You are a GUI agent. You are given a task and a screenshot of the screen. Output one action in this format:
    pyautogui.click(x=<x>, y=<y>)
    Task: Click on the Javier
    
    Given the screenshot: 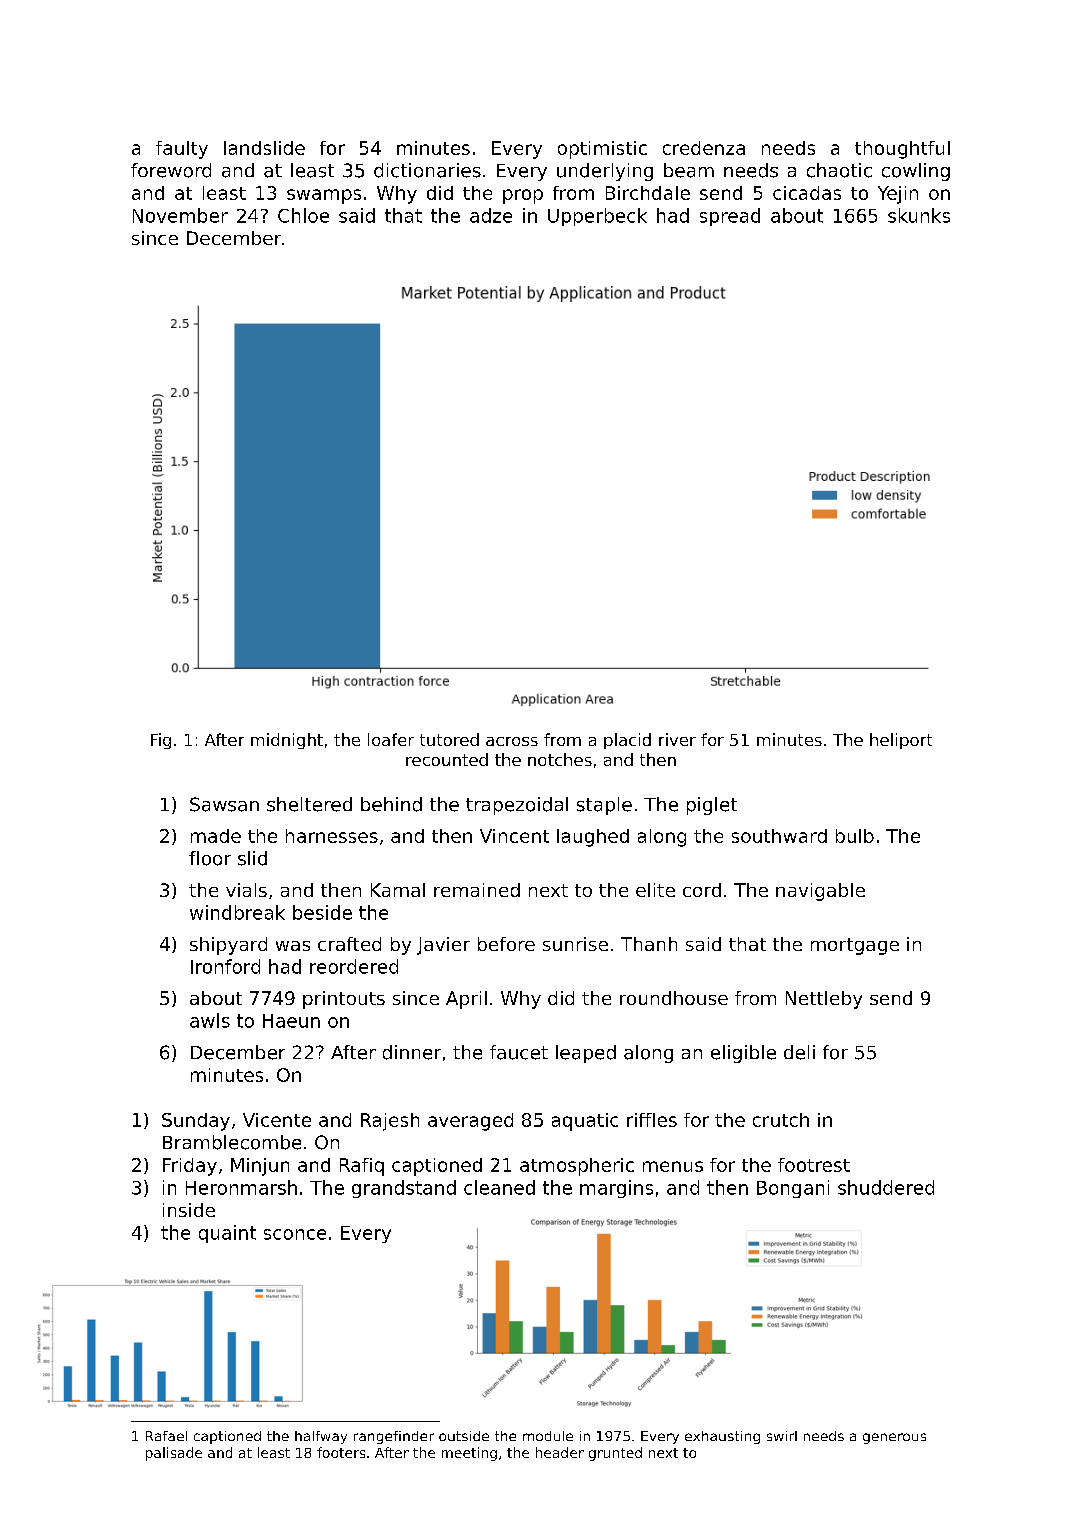 What is the action you would take?
    pyautogui.click(x=443, y=946)
